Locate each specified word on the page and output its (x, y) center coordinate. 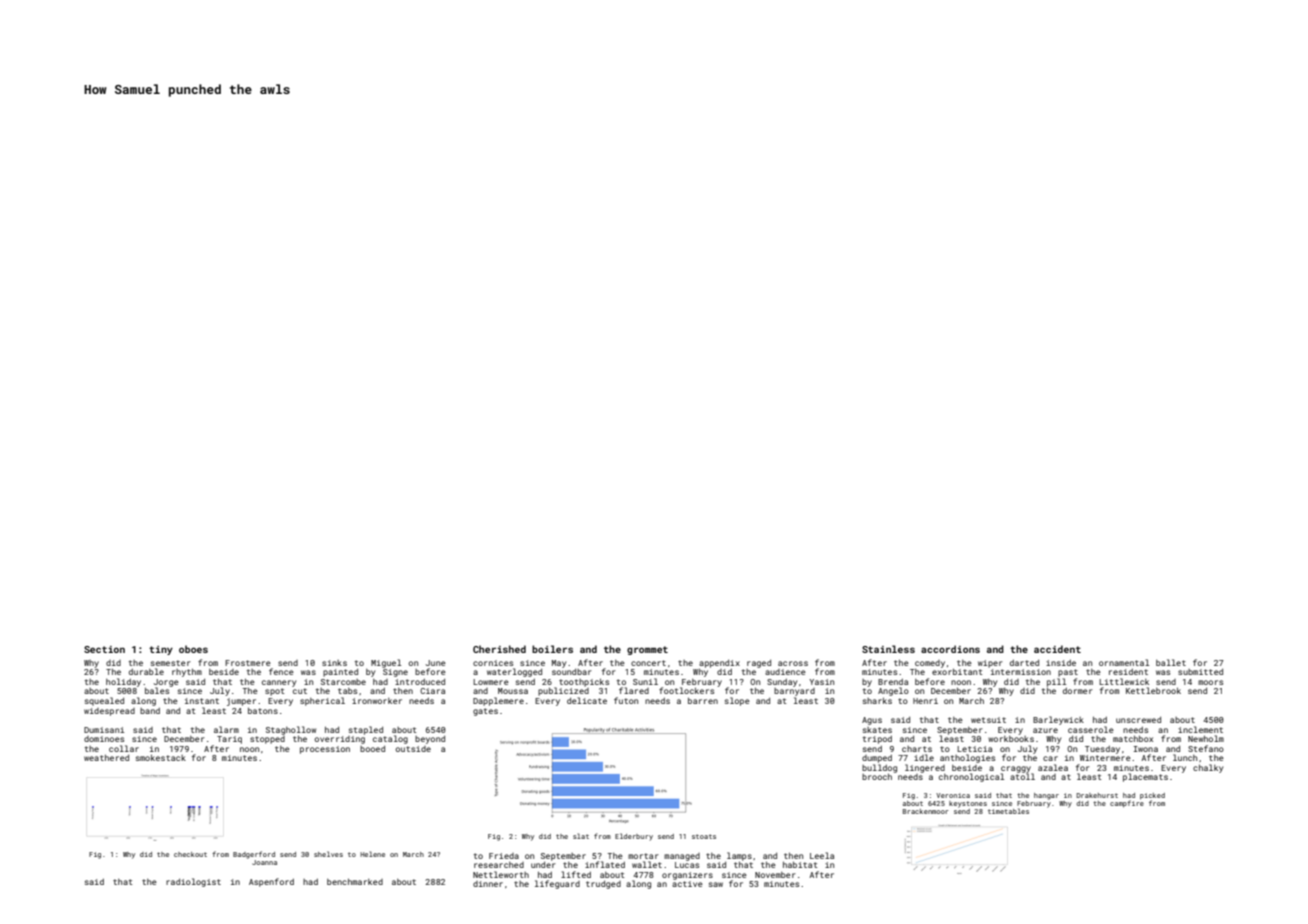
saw (716, 884)
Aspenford (271, 882)
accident (1057, 649)
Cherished (499, 649)
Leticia (974, 749)
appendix (719, 664)
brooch (877, 776)
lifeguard (557, 884)
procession (325, 750)
